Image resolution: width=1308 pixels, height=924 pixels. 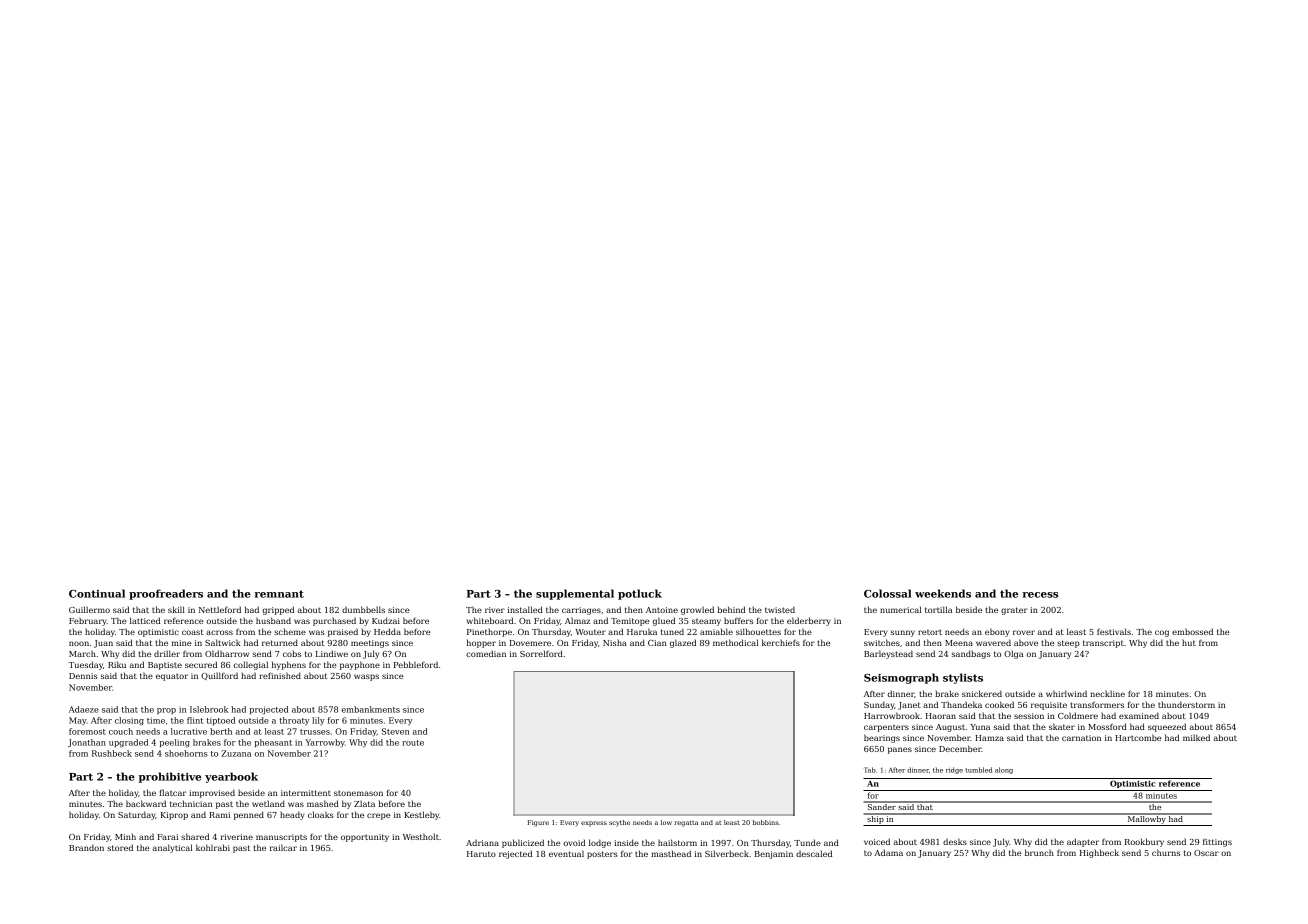 I want to click on sunny, so click(x=903, y=633).
